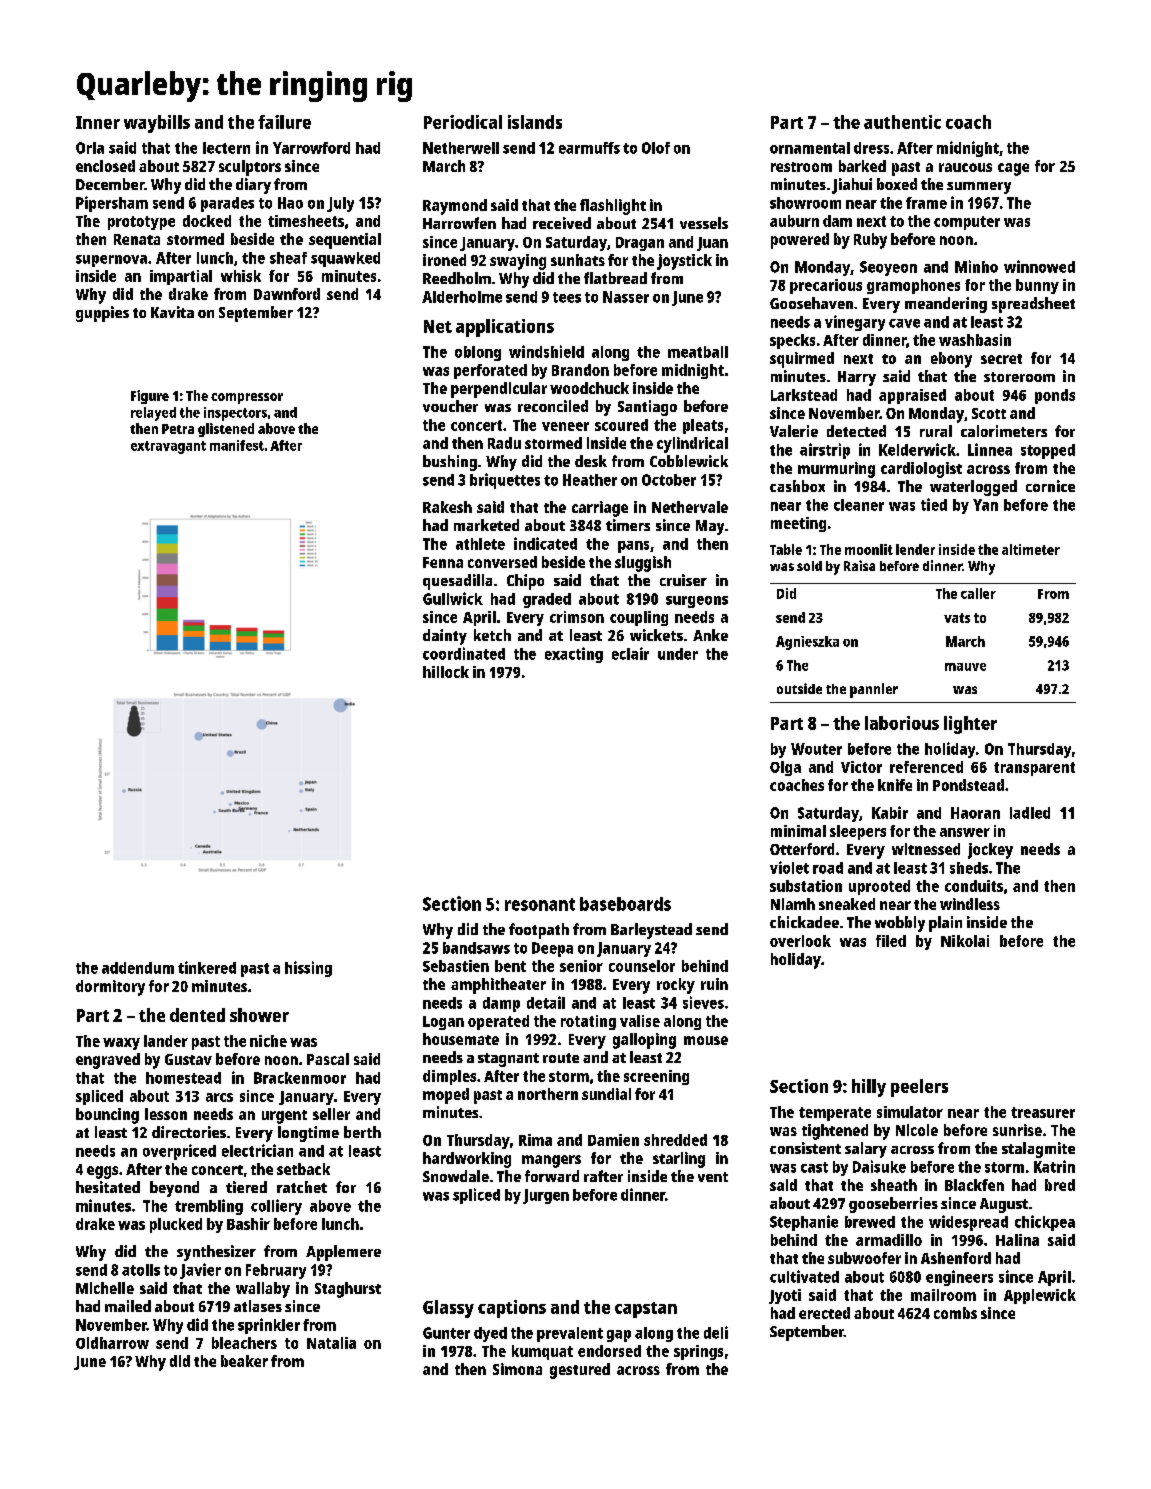  What do you see at coordinates (895, 785) in the image?
I see `knife` at bounding box center [895, 785].
